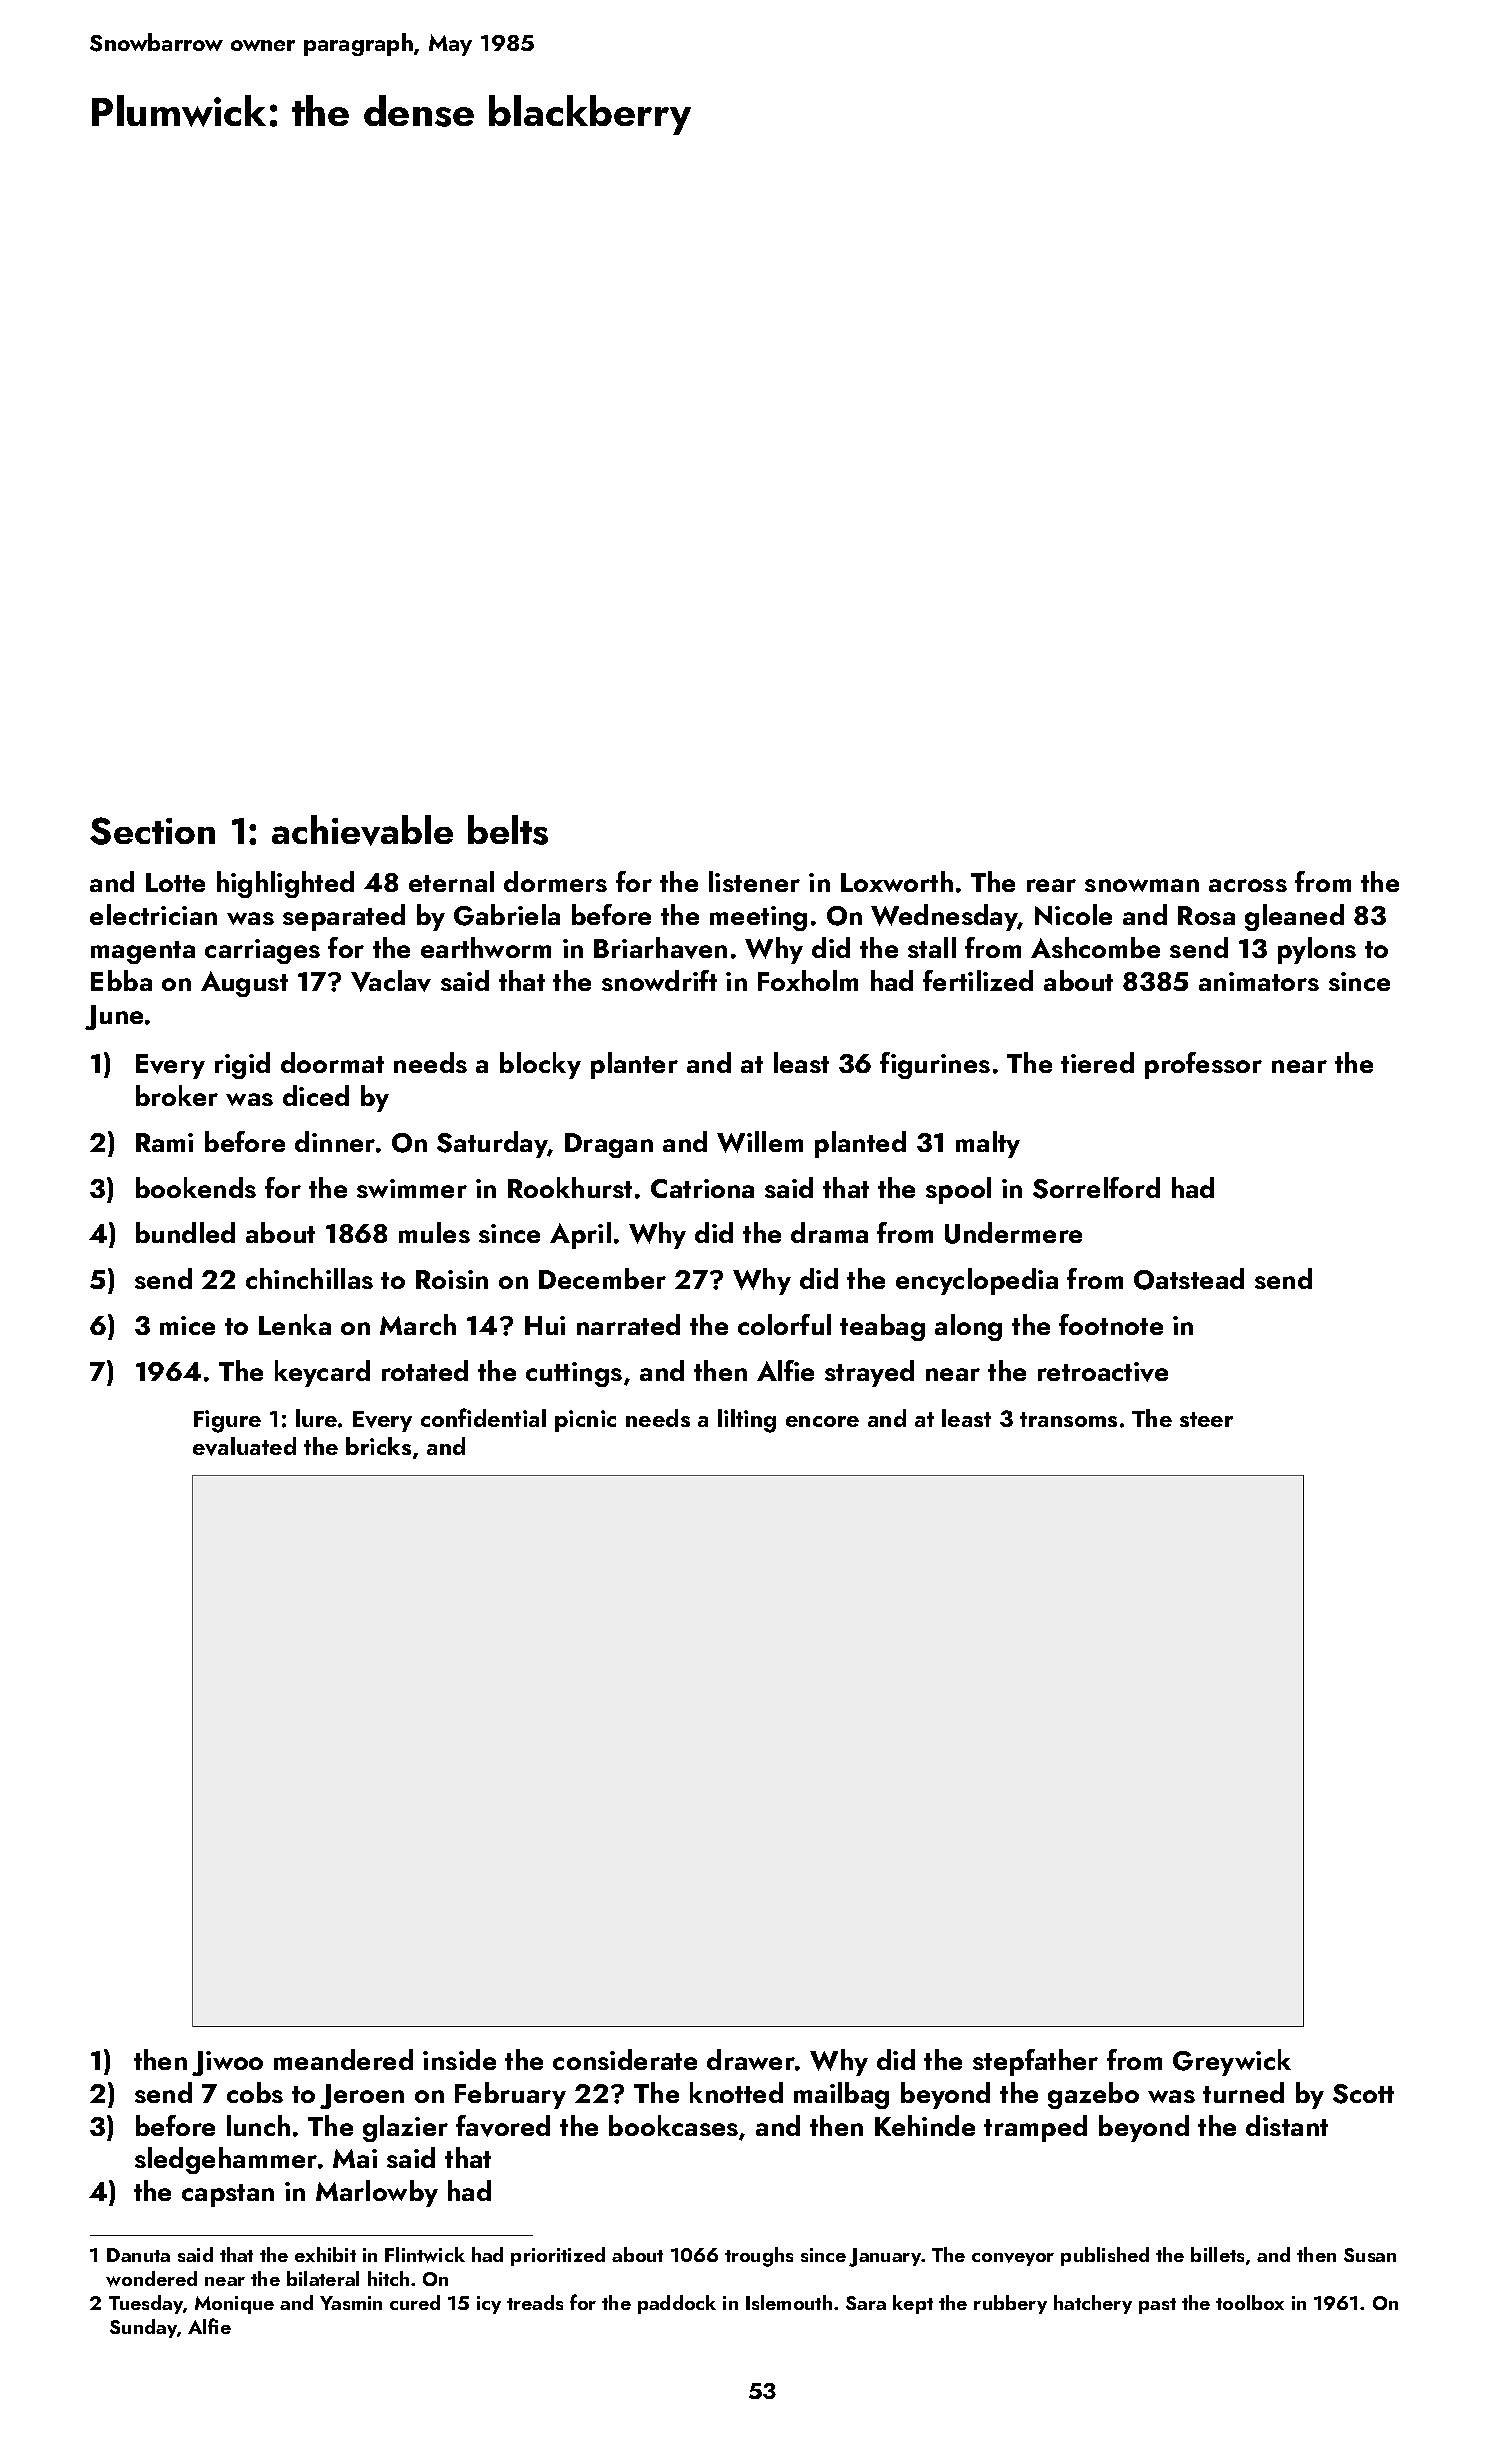 This screenshot has height=2464, width=1496. Describe the element at coordinates (736, 2092) in the screenshot. I see `knotted` at that location.
